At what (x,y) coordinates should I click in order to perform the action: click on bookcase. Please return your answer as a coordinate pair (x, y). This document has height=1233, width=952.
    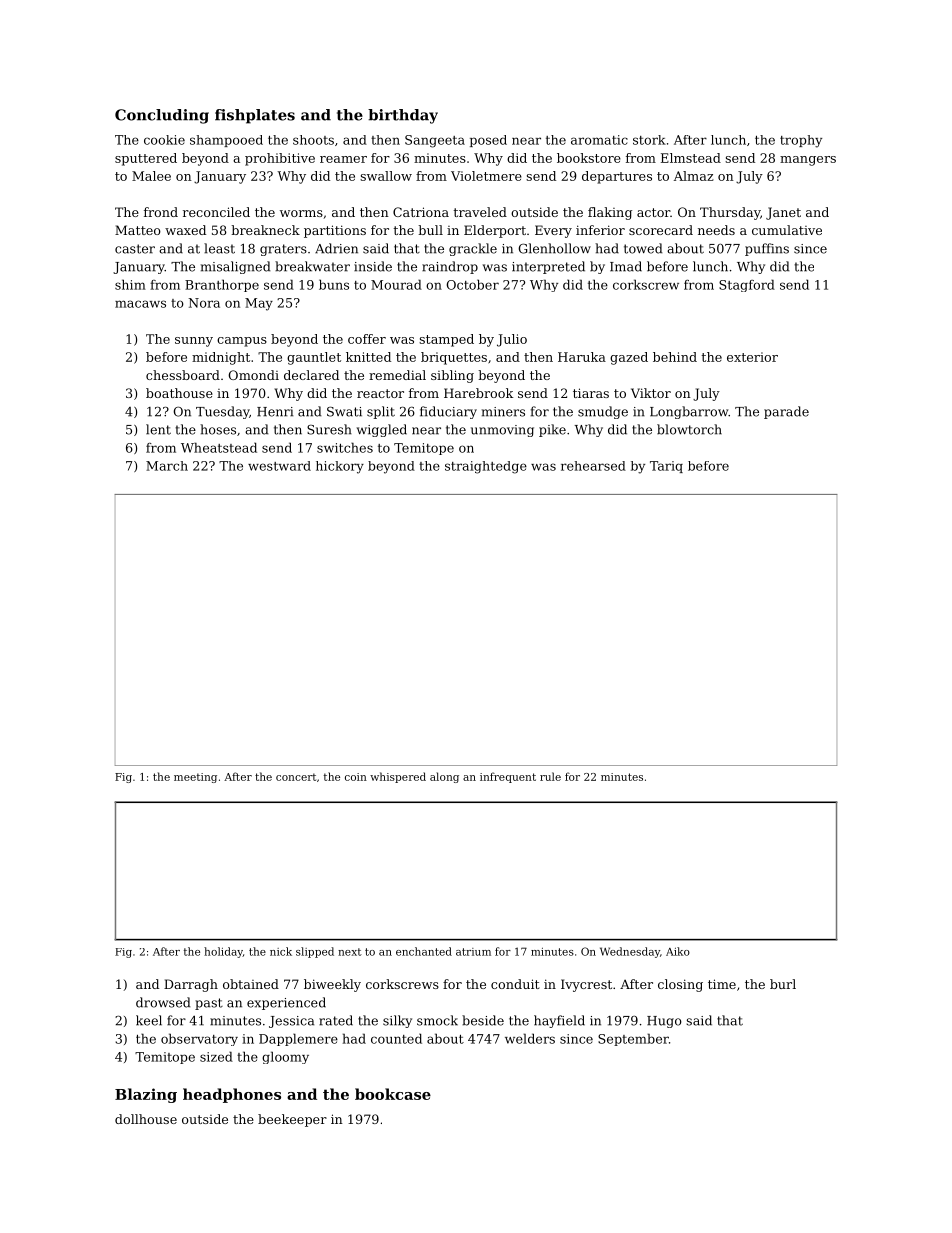
    Looking at the image, I should click on (393, 1094).
